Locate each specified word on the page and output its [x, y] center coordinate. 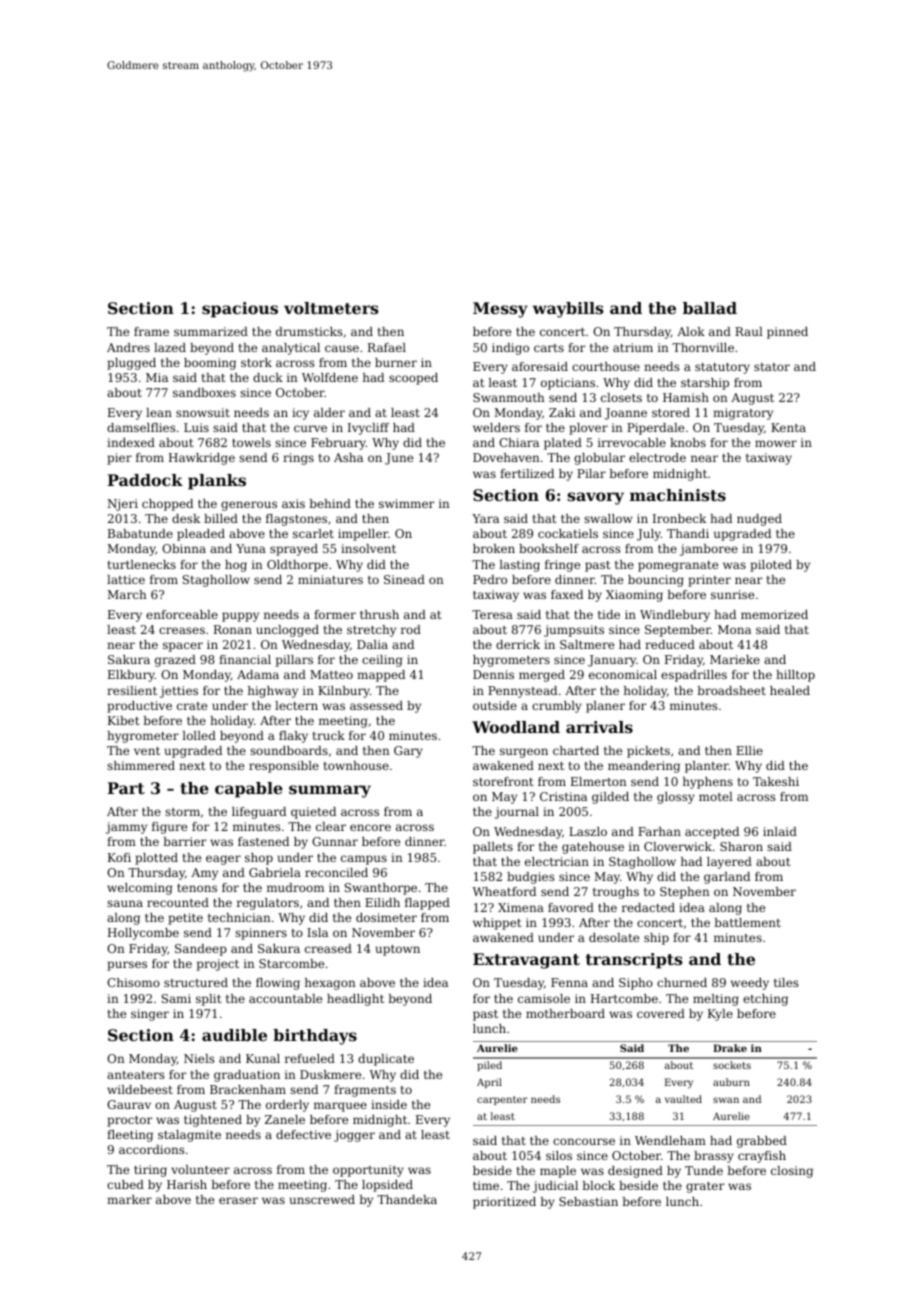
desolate [614, 937]
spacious [240, 310]
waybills [568, 310]
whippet [497, 924]
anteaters [135, 1075]
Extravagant [526, 961]
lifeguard [259, 813]
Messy [500, 310]
